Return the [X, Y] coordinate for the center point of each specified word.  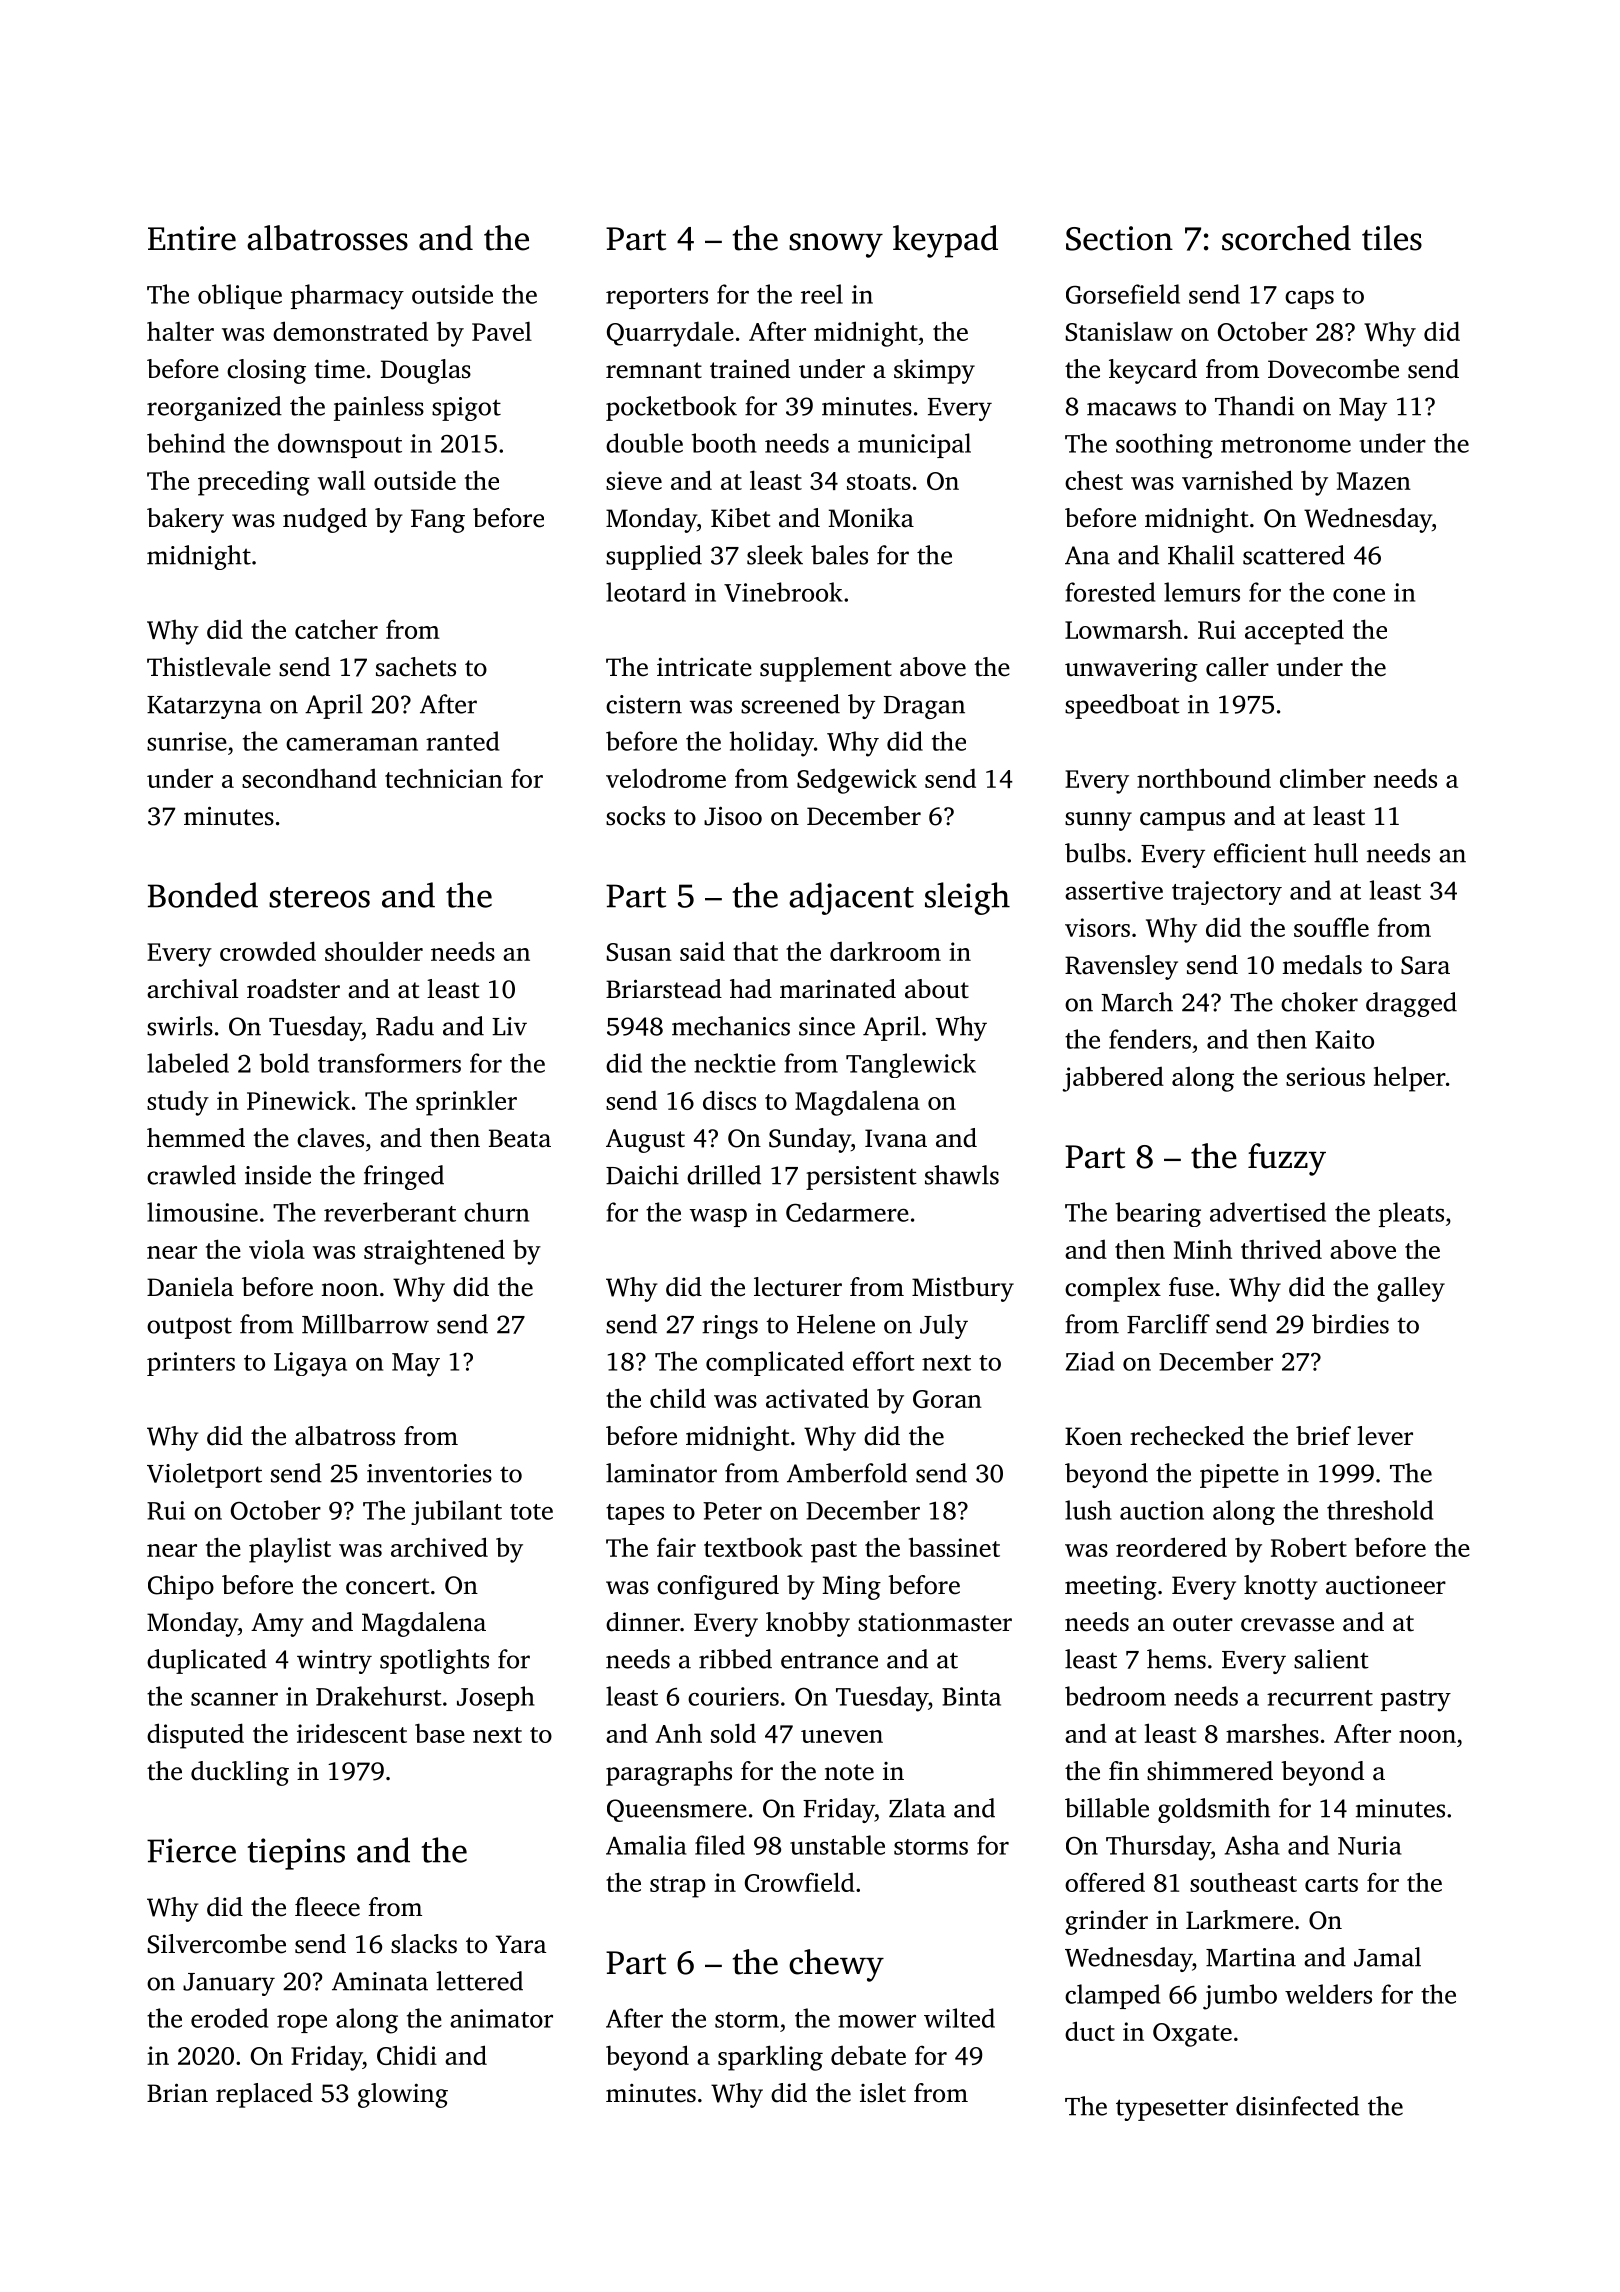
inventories [429, 1473]
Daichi [642, 1175]
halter [180, 331]
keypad [945, 241]
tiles [1392, 238]
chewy [836, 1965]
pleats [1411, 1214]
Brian [177, 2093]
